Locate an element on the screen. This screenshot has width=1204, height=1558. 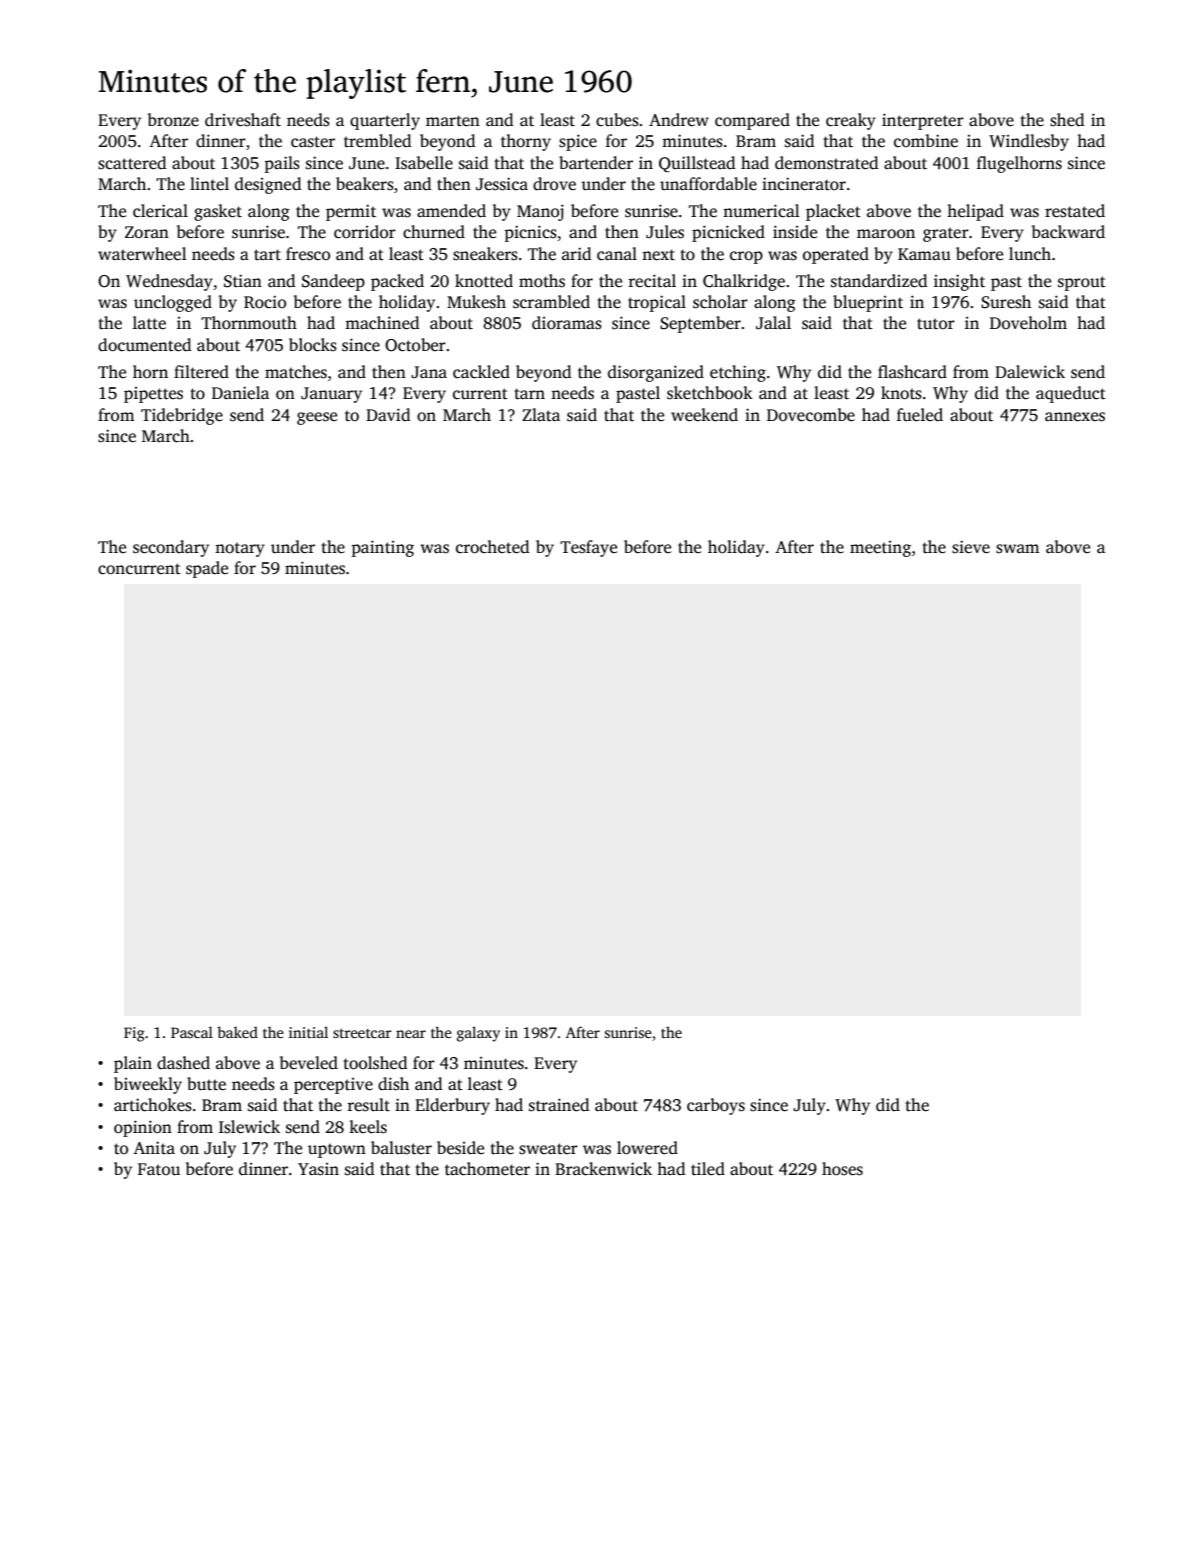
tropical is located at coordinates (657, 303).
